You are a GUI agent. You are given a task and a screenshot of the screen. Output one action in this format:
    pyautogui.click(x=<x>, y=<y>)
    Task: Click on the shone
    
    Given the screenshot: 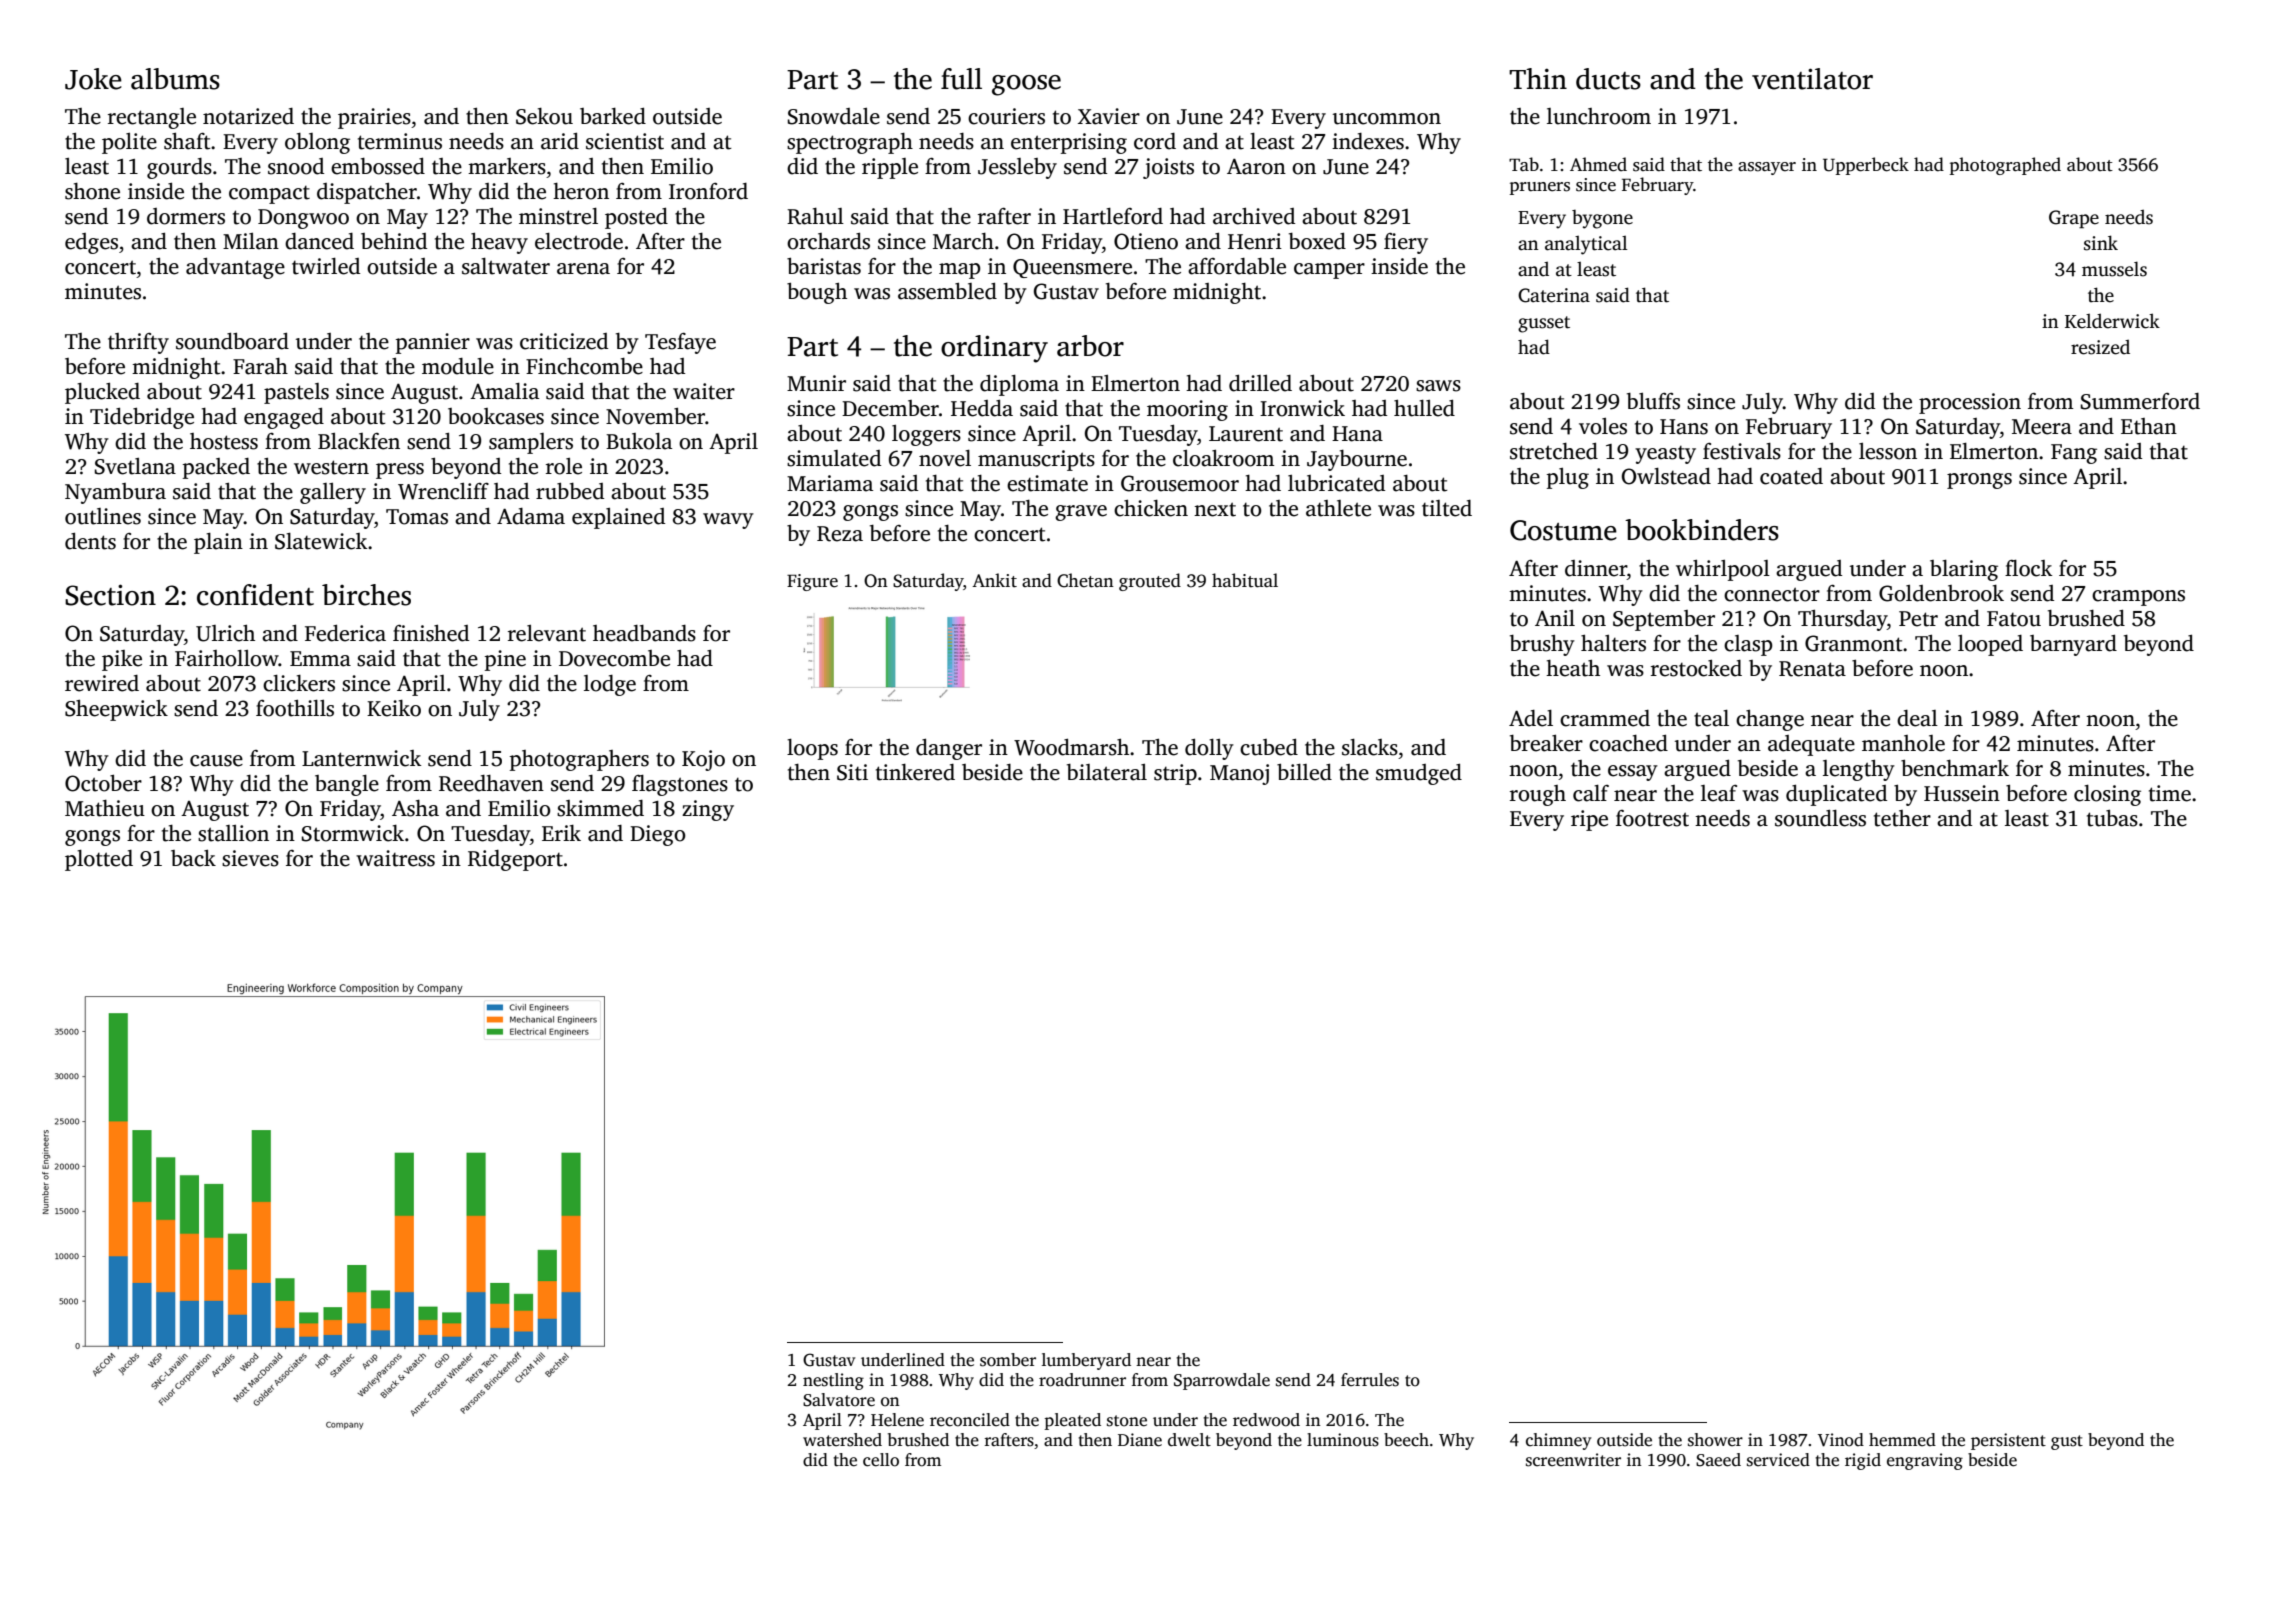 What is the action you would take?
    pyautogui.click(x=92, y=191)
